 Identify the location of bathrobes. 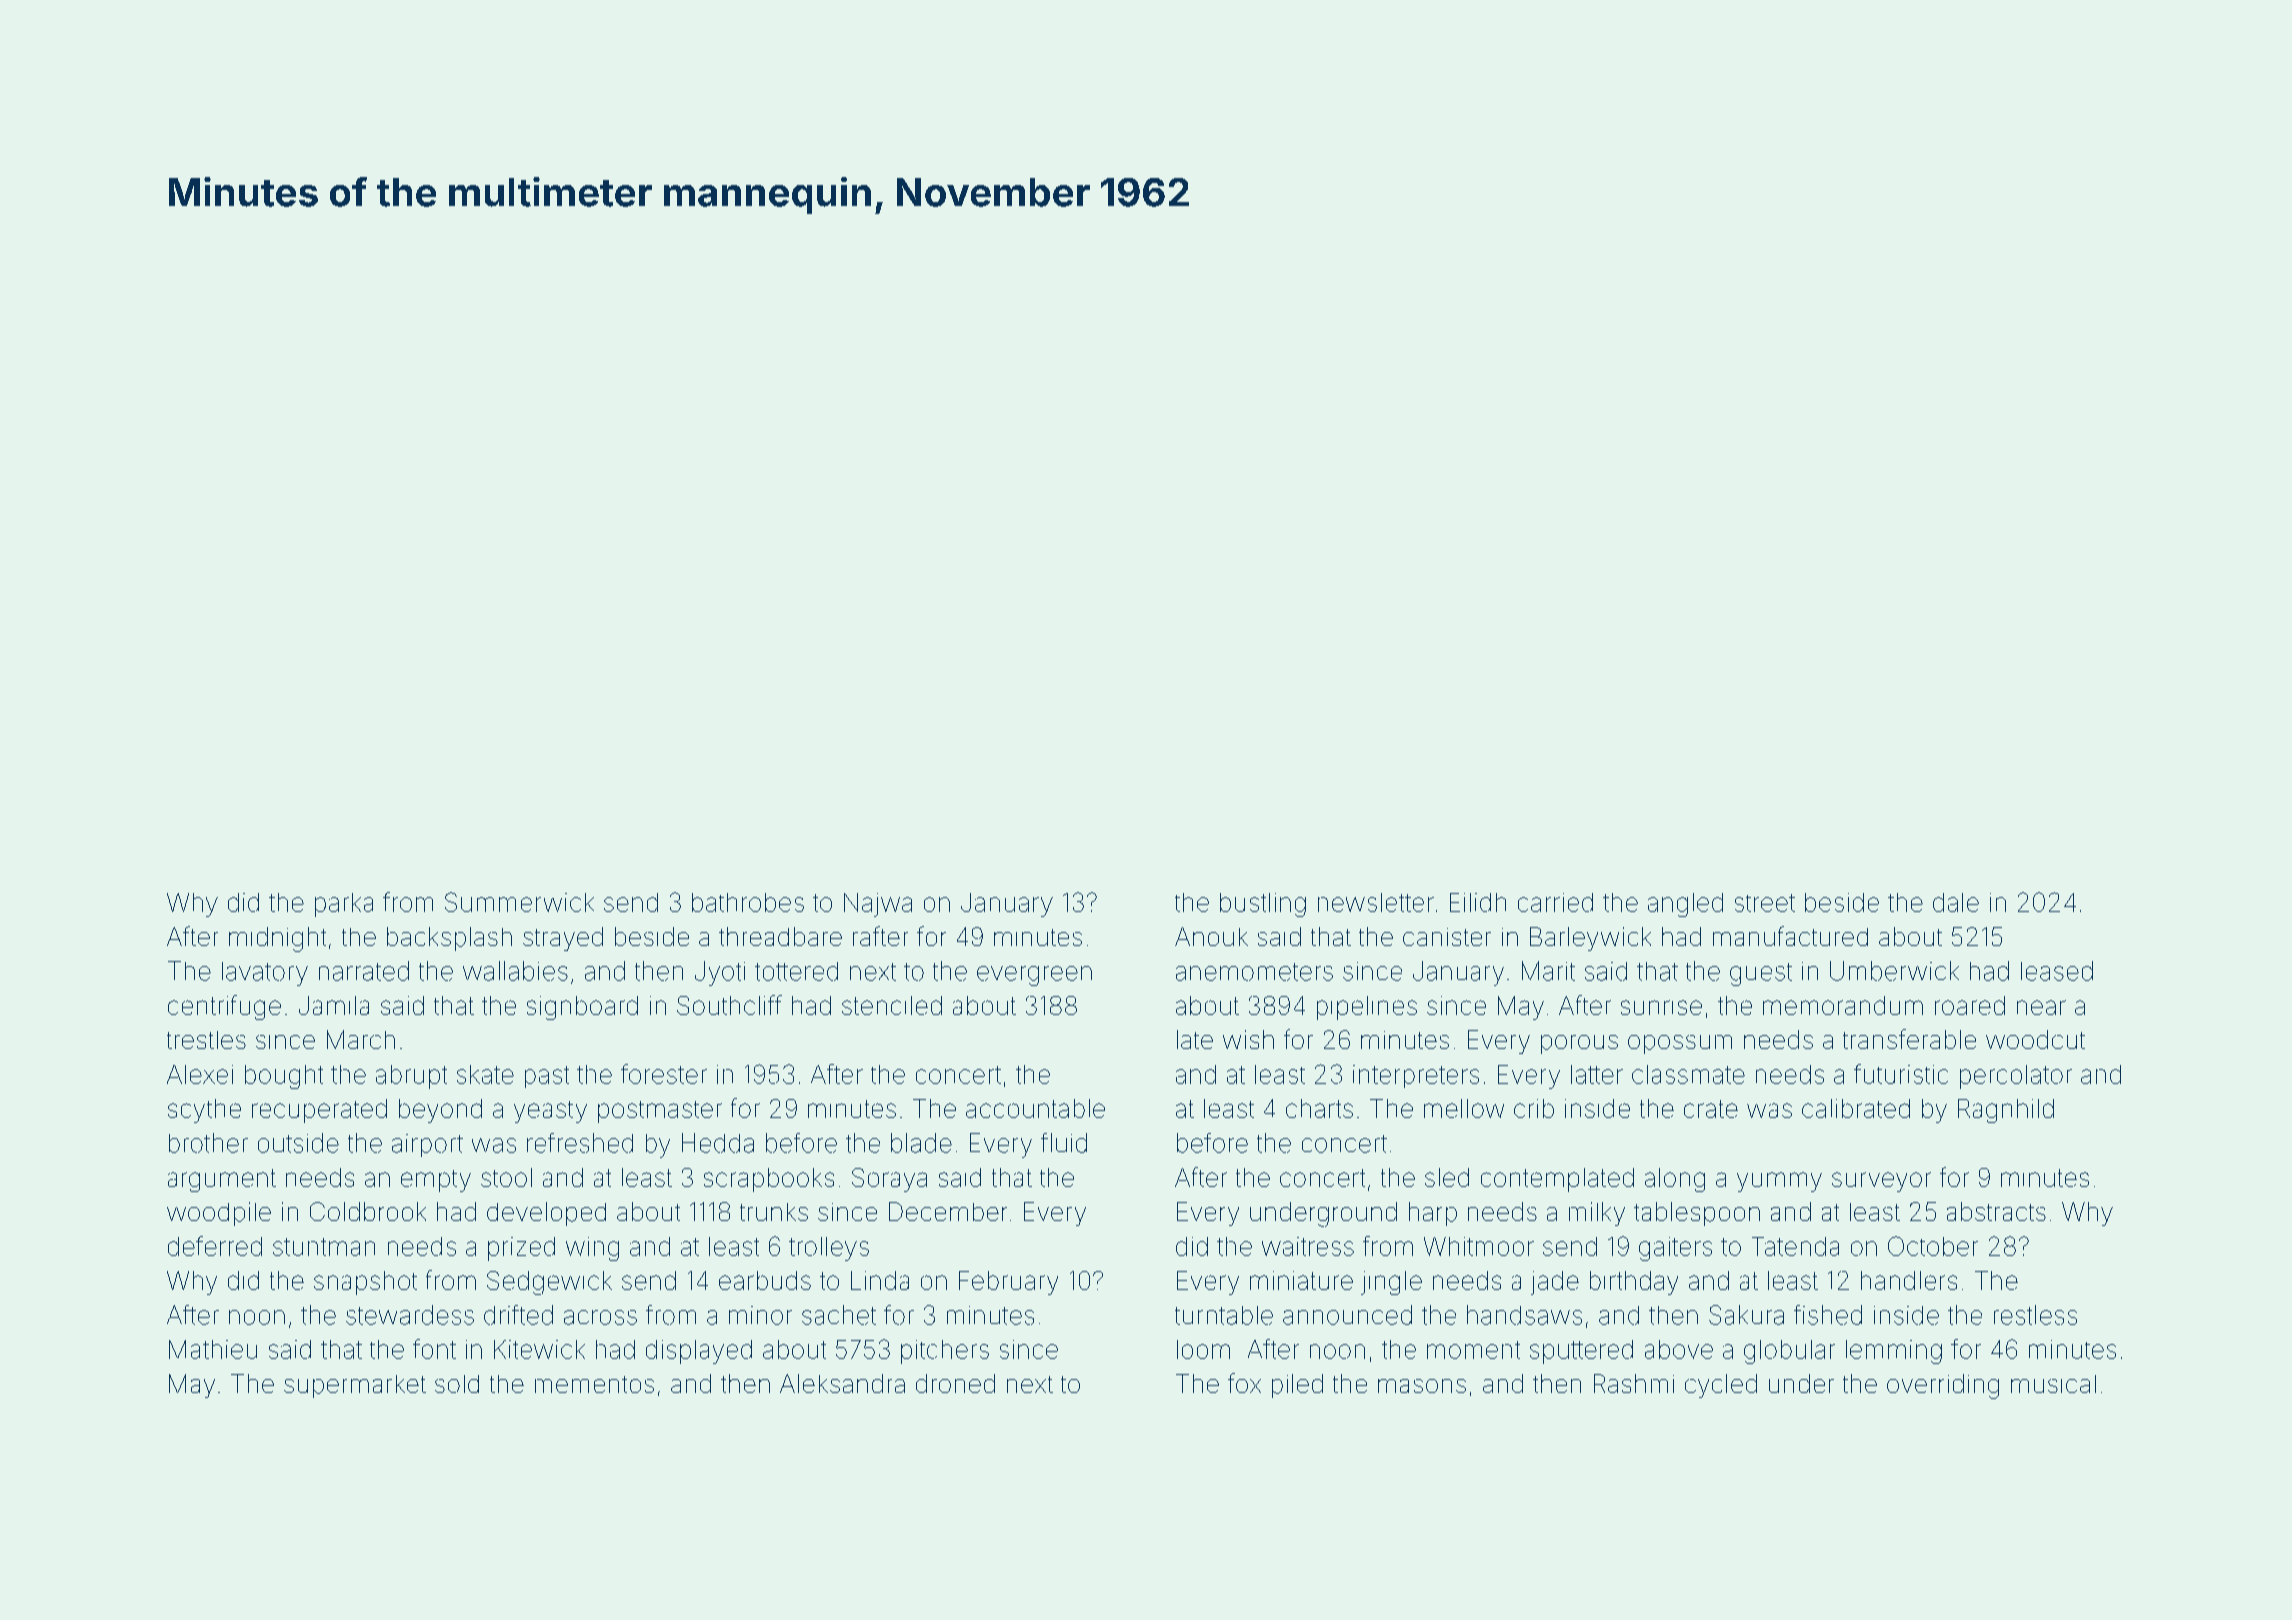
(748, 902).
